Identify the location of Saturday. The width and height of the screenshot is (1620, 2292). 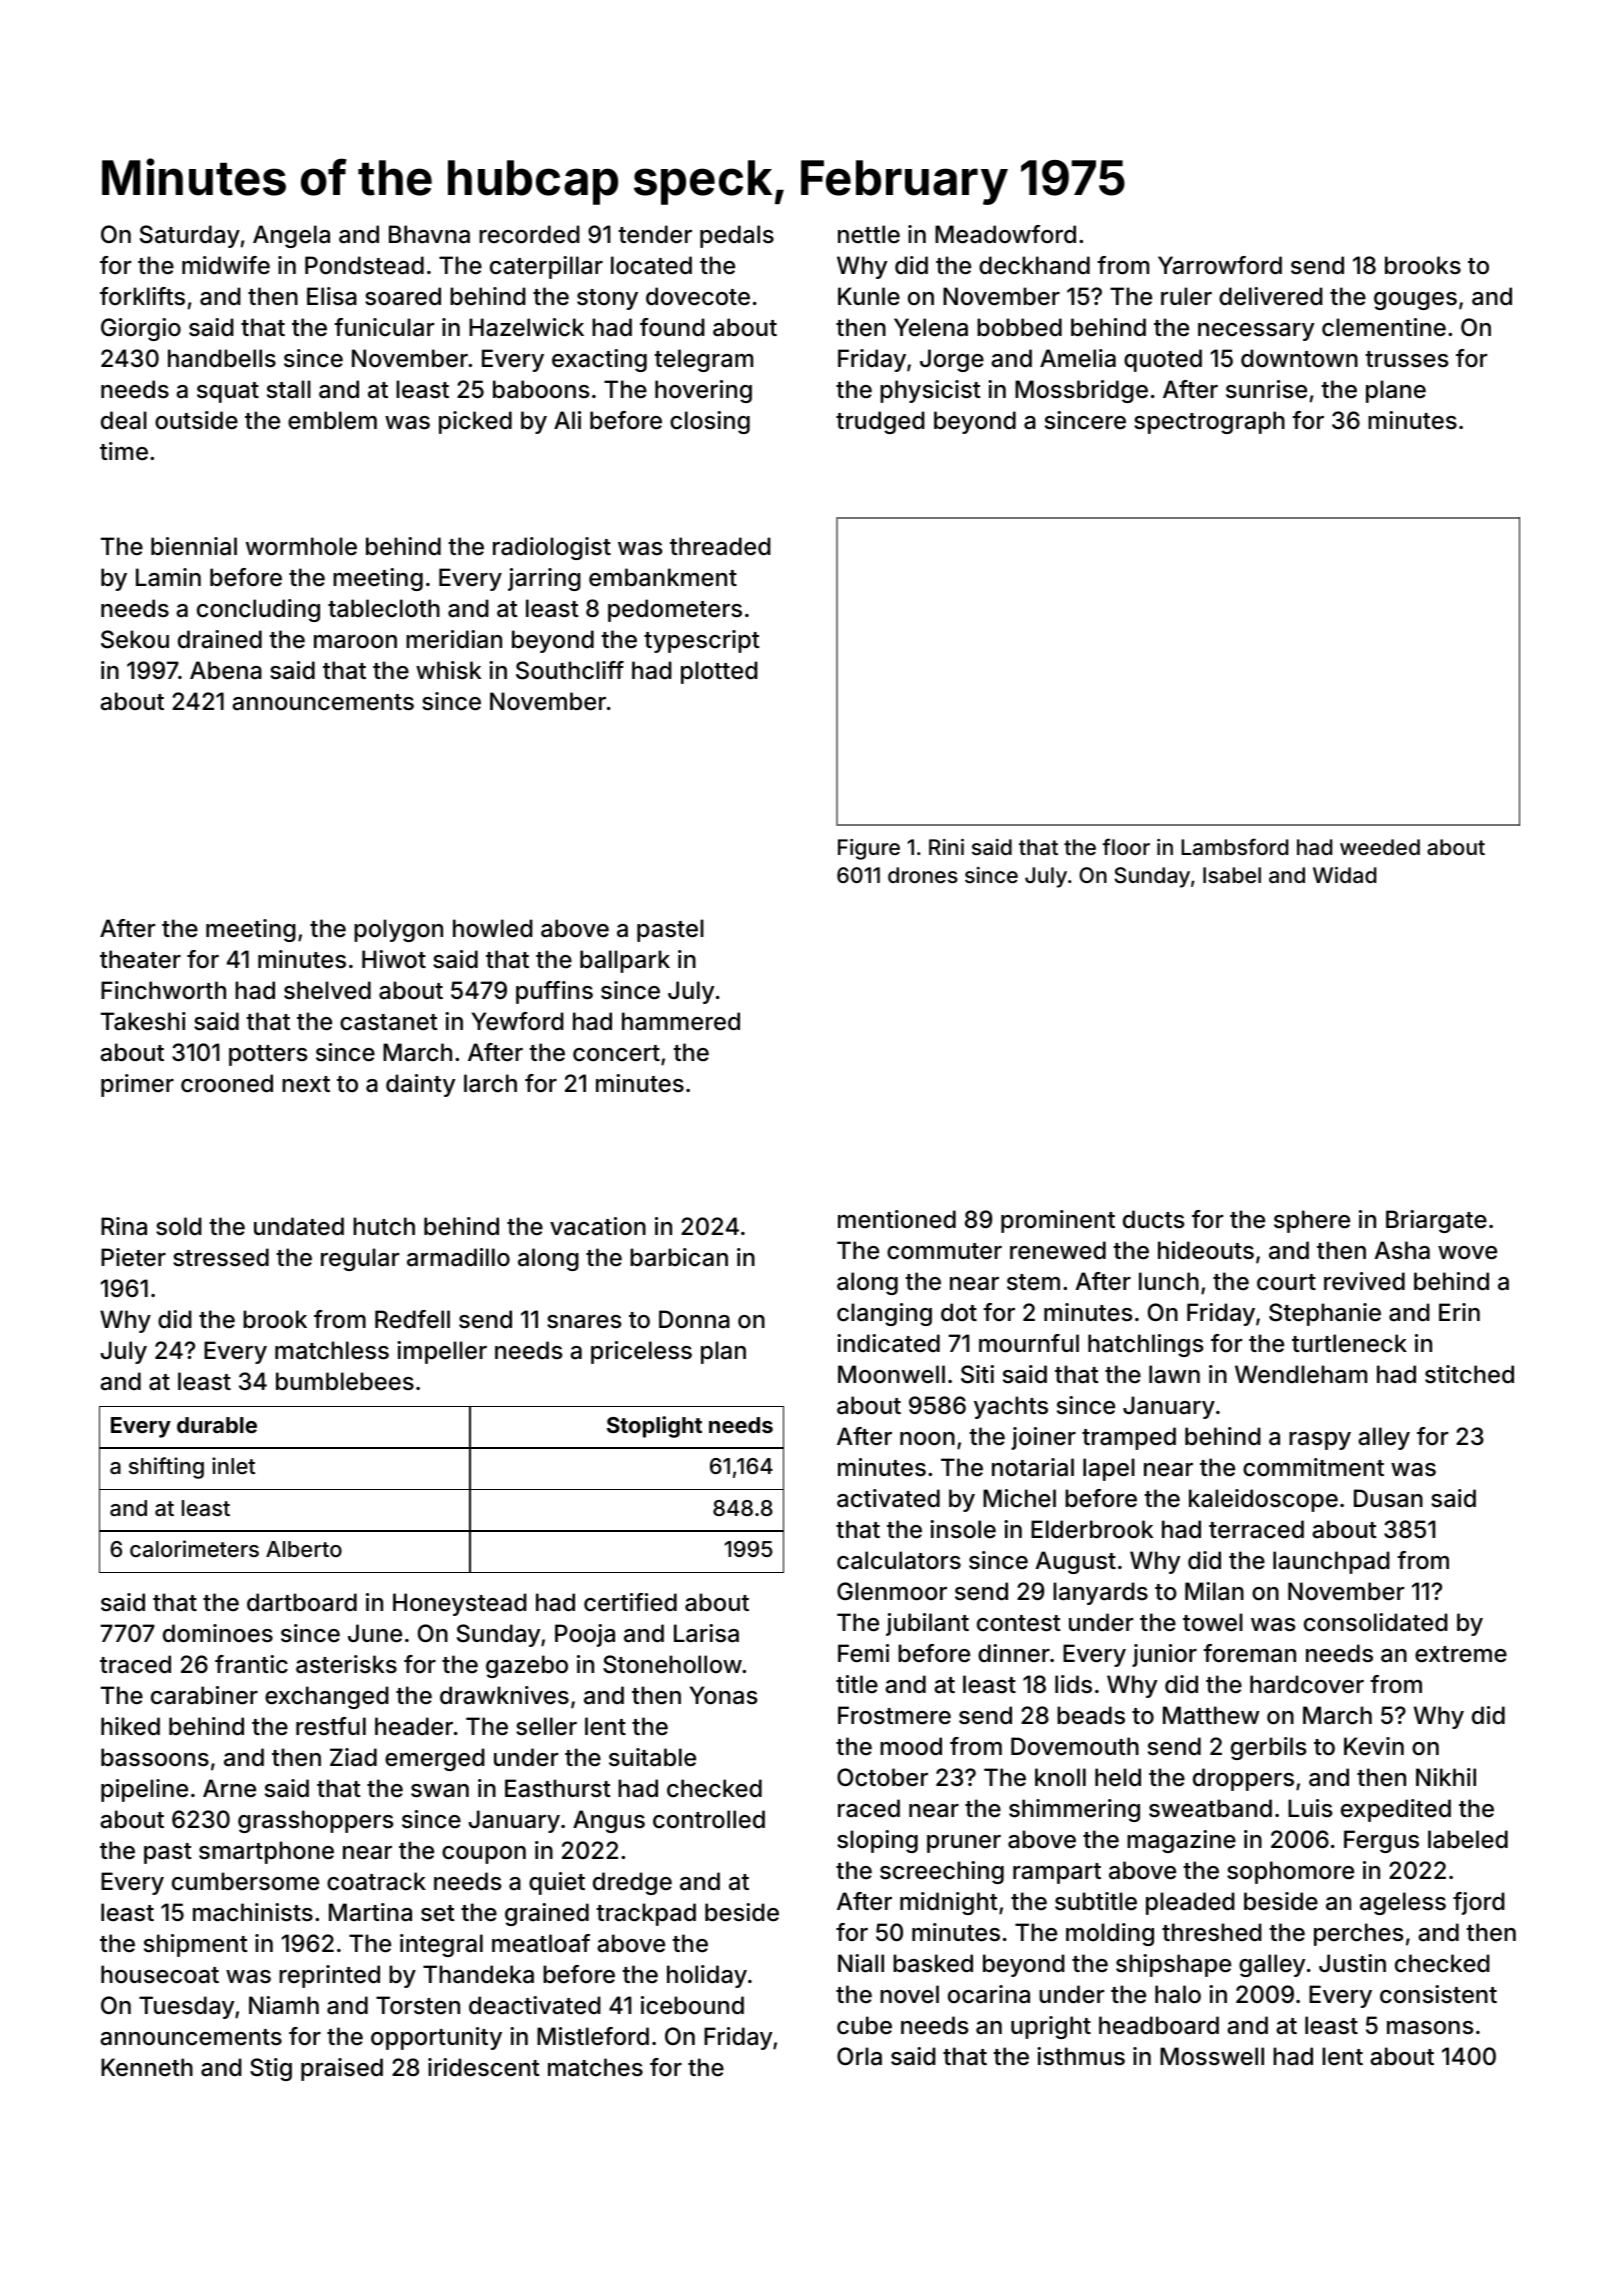
(190, 236).
